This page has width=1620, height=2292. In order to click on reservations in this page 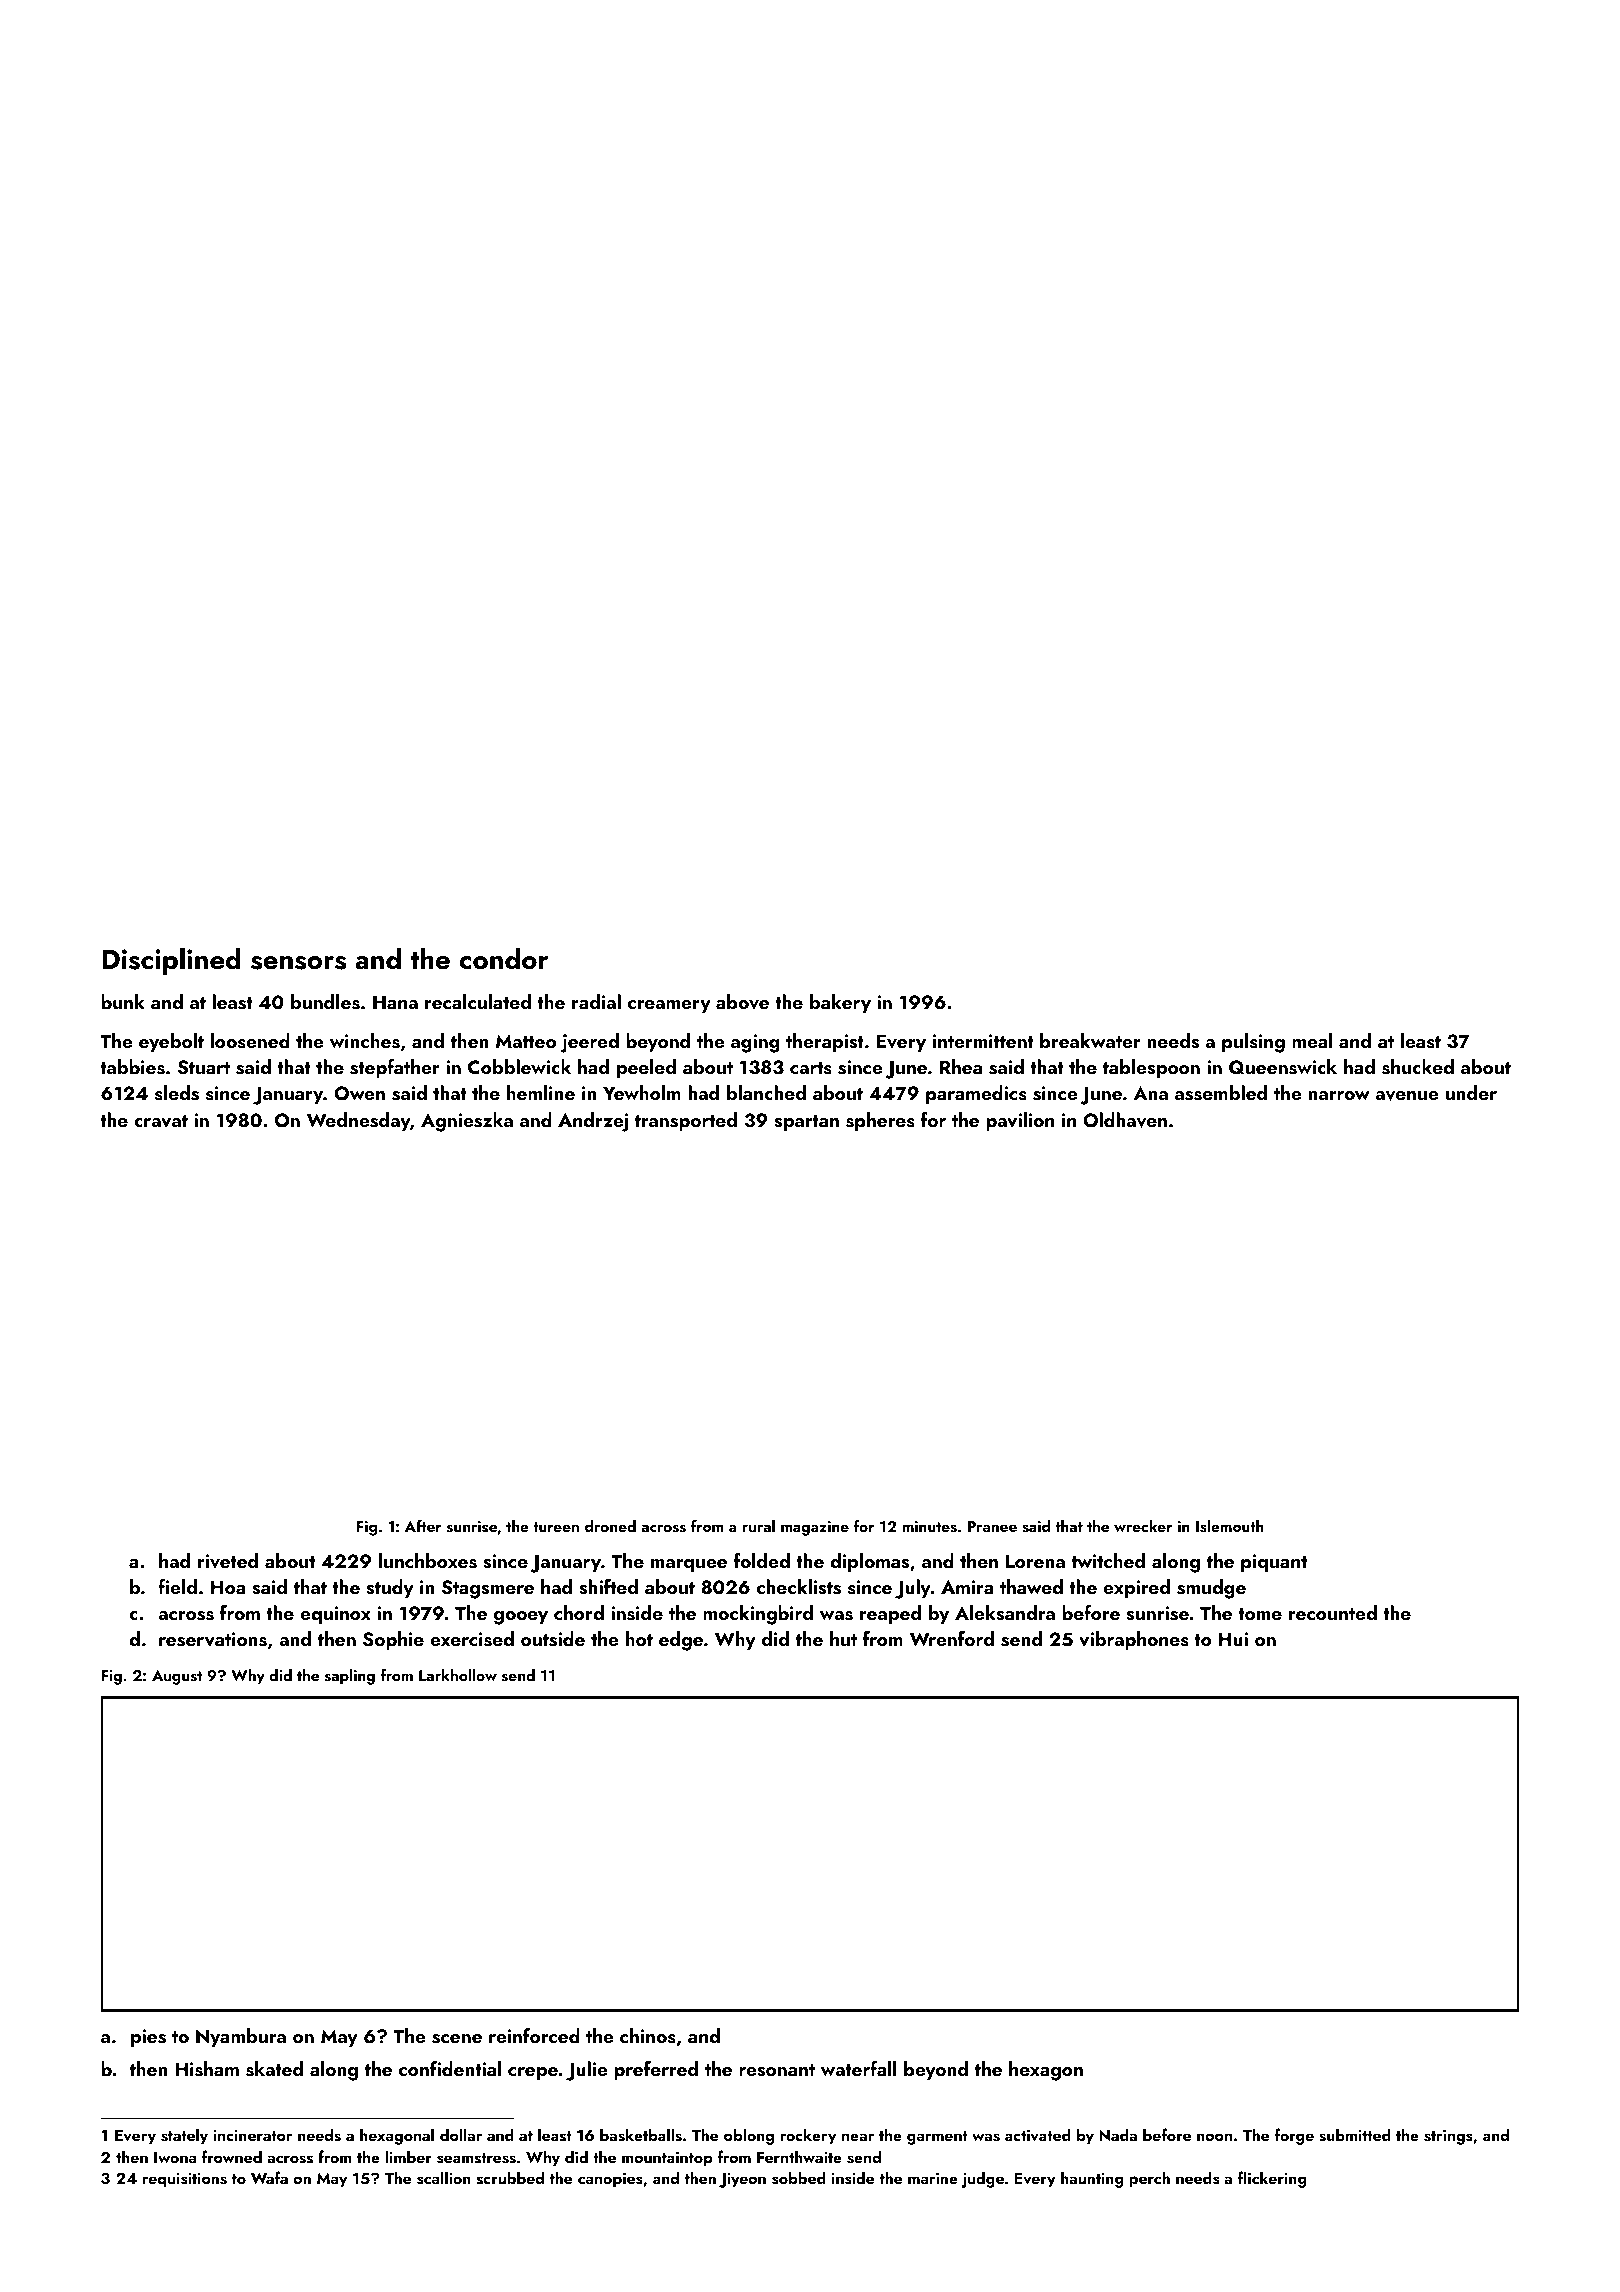, I will do `click(213, 1639)`.
